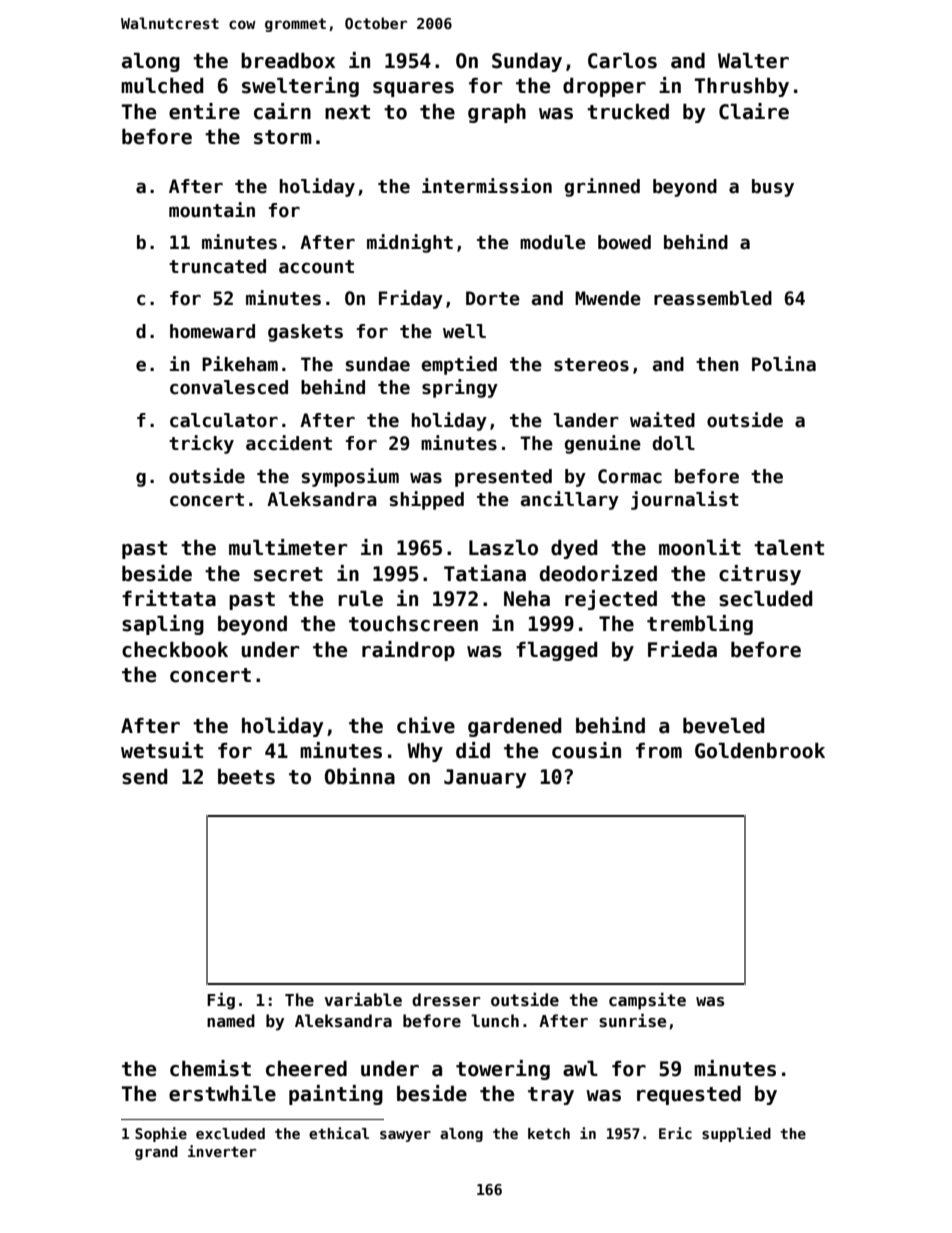 This screenshot has width=952, height=1233. I want to click on Walter, so click(753, 61).
